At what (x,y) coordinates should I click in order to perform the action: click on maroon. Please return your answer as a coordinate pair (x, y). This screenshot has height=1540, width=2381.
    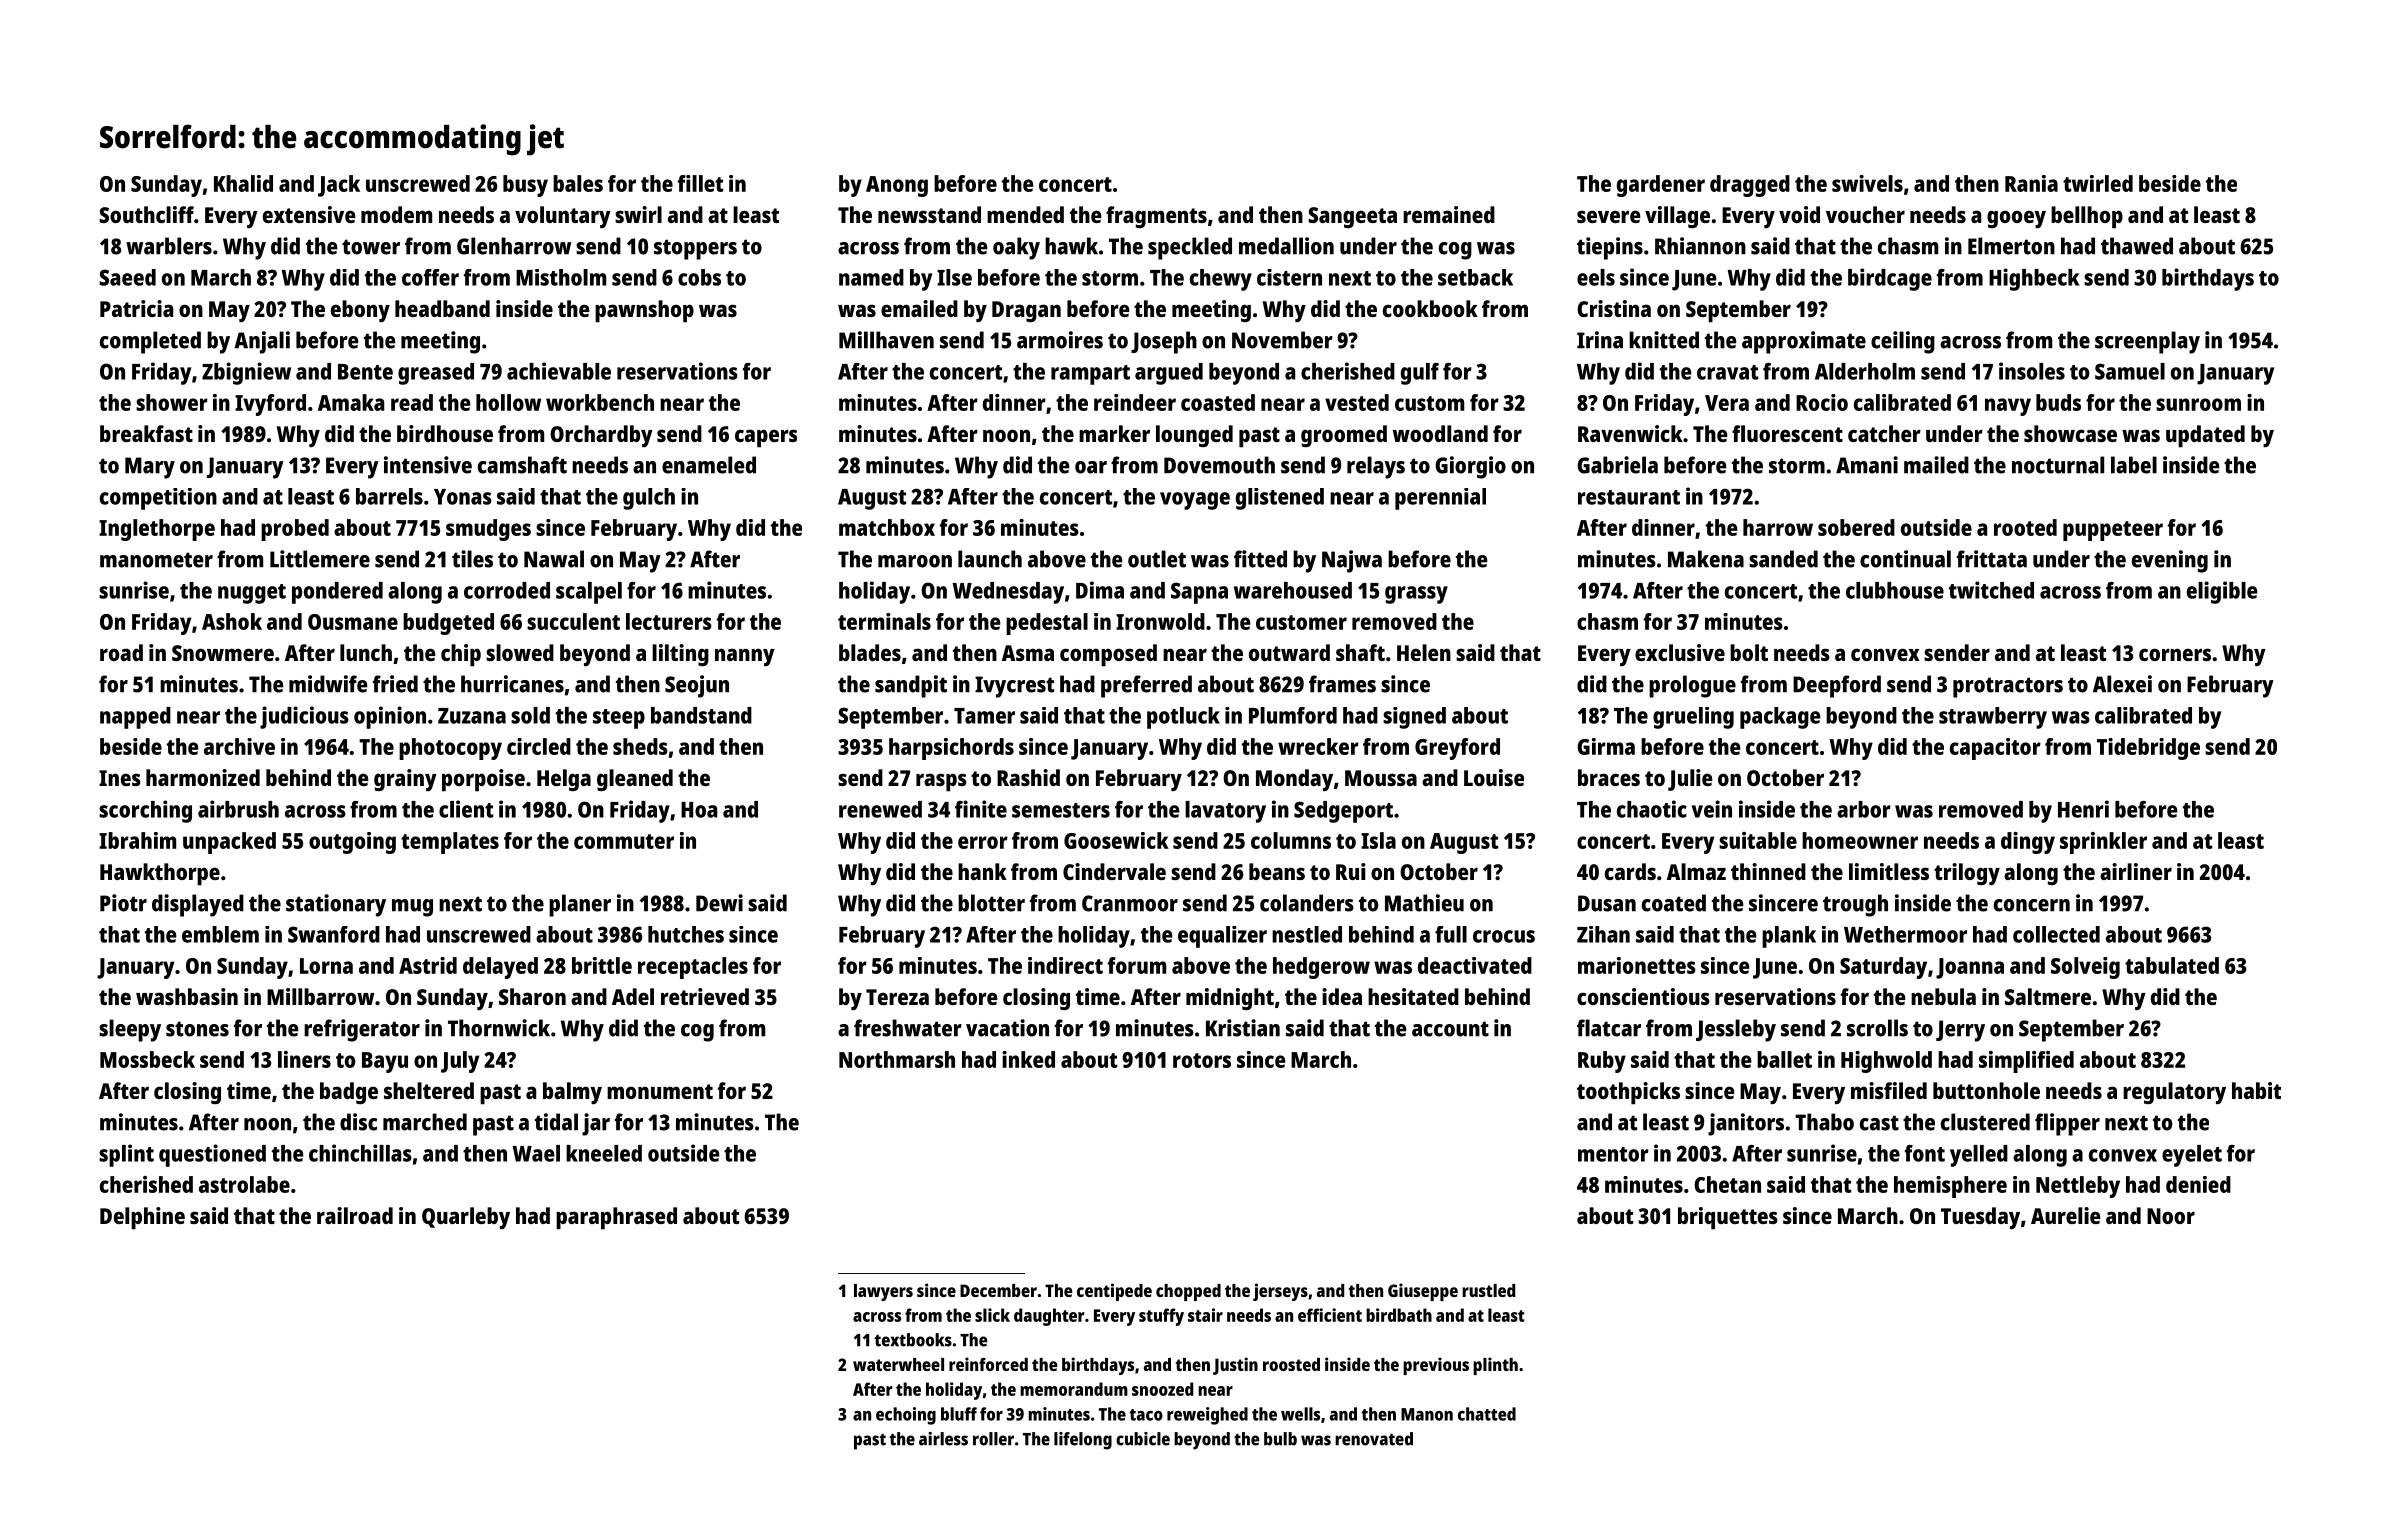
    Looking at the image, I should click on (915, 561).
